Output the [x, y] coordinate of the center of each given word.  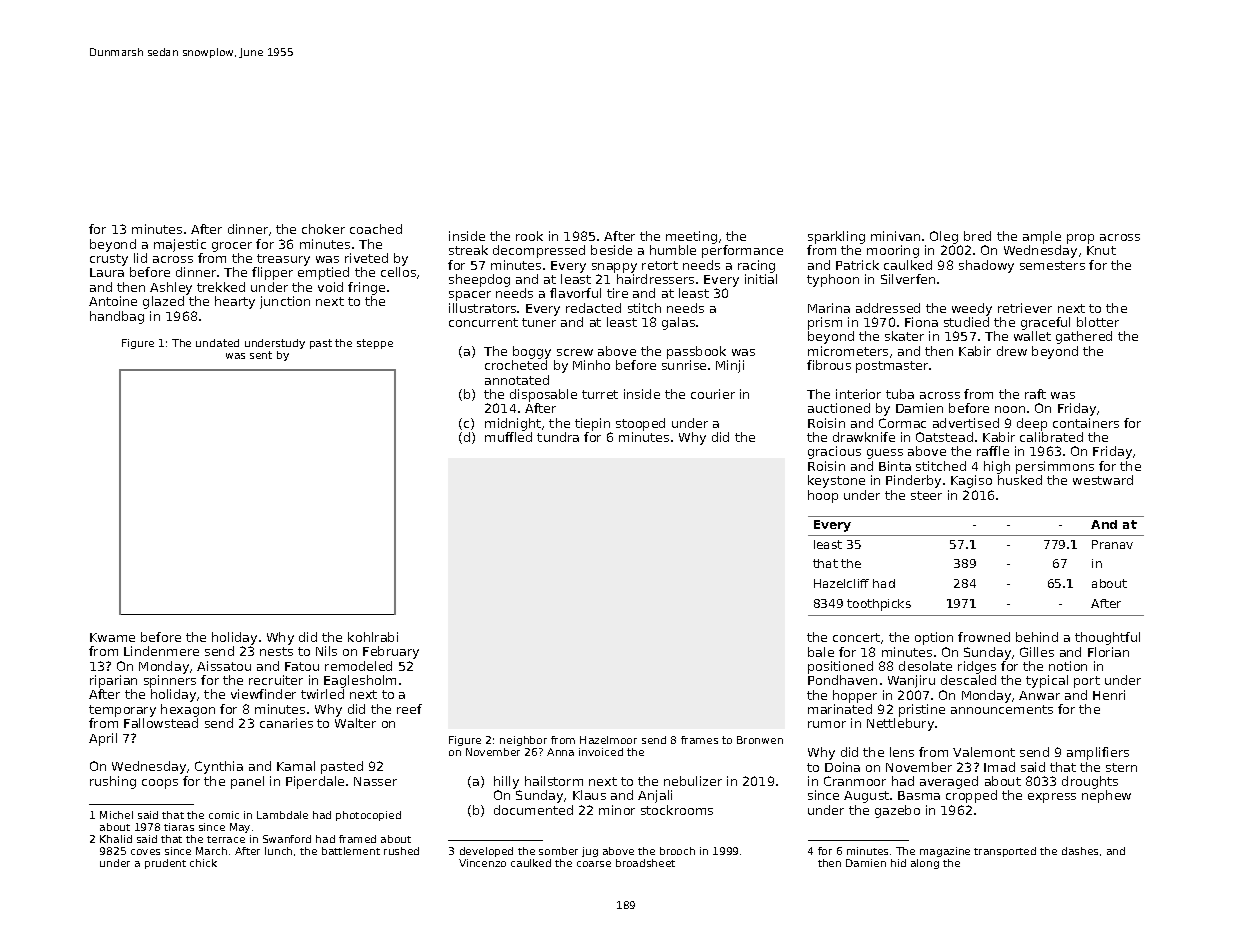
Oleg [944, 237]
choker [323, 229]
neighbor [523, 741]
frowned [984, 637]
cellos [398, 272]
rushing [113, 782]
